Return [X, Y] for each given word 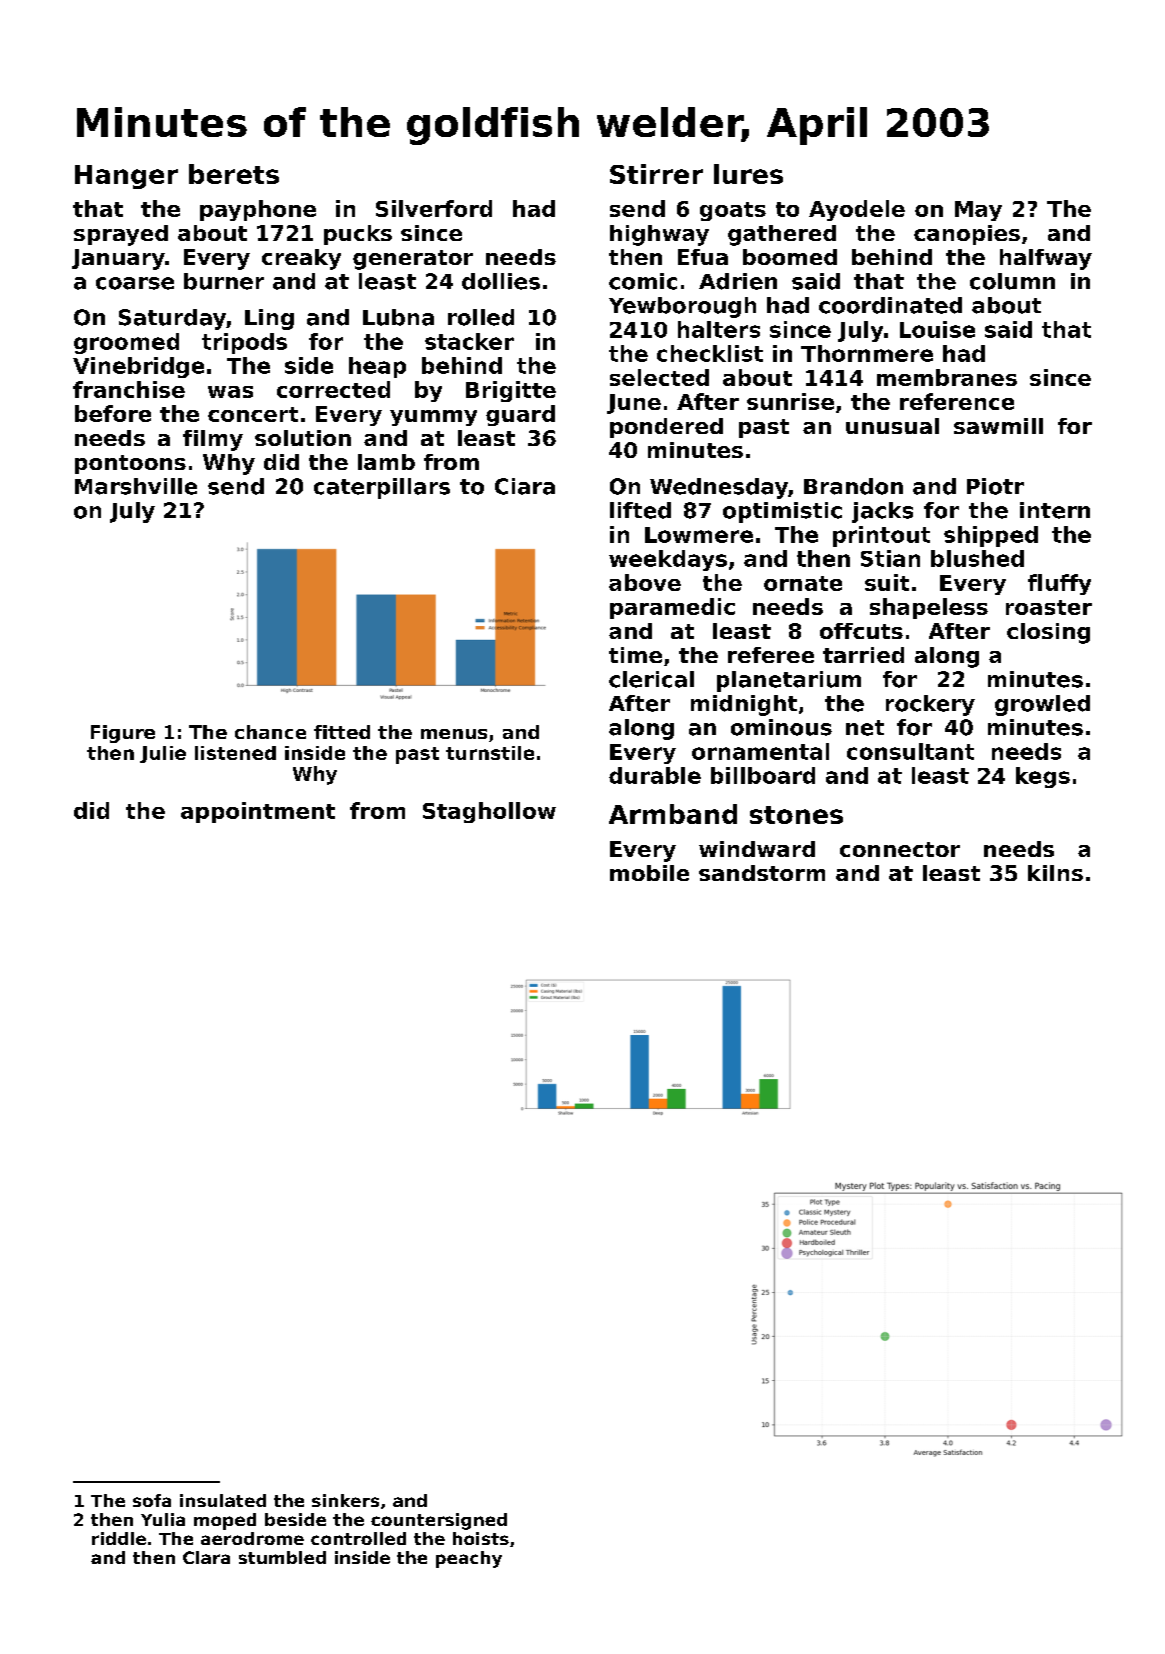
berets [234, 174]
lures [748, 174]
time [635, 655]
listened [235, 753]
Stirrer [656, 174]
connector [900, 849]
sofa [152, 1500]
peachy [469, 1559]
